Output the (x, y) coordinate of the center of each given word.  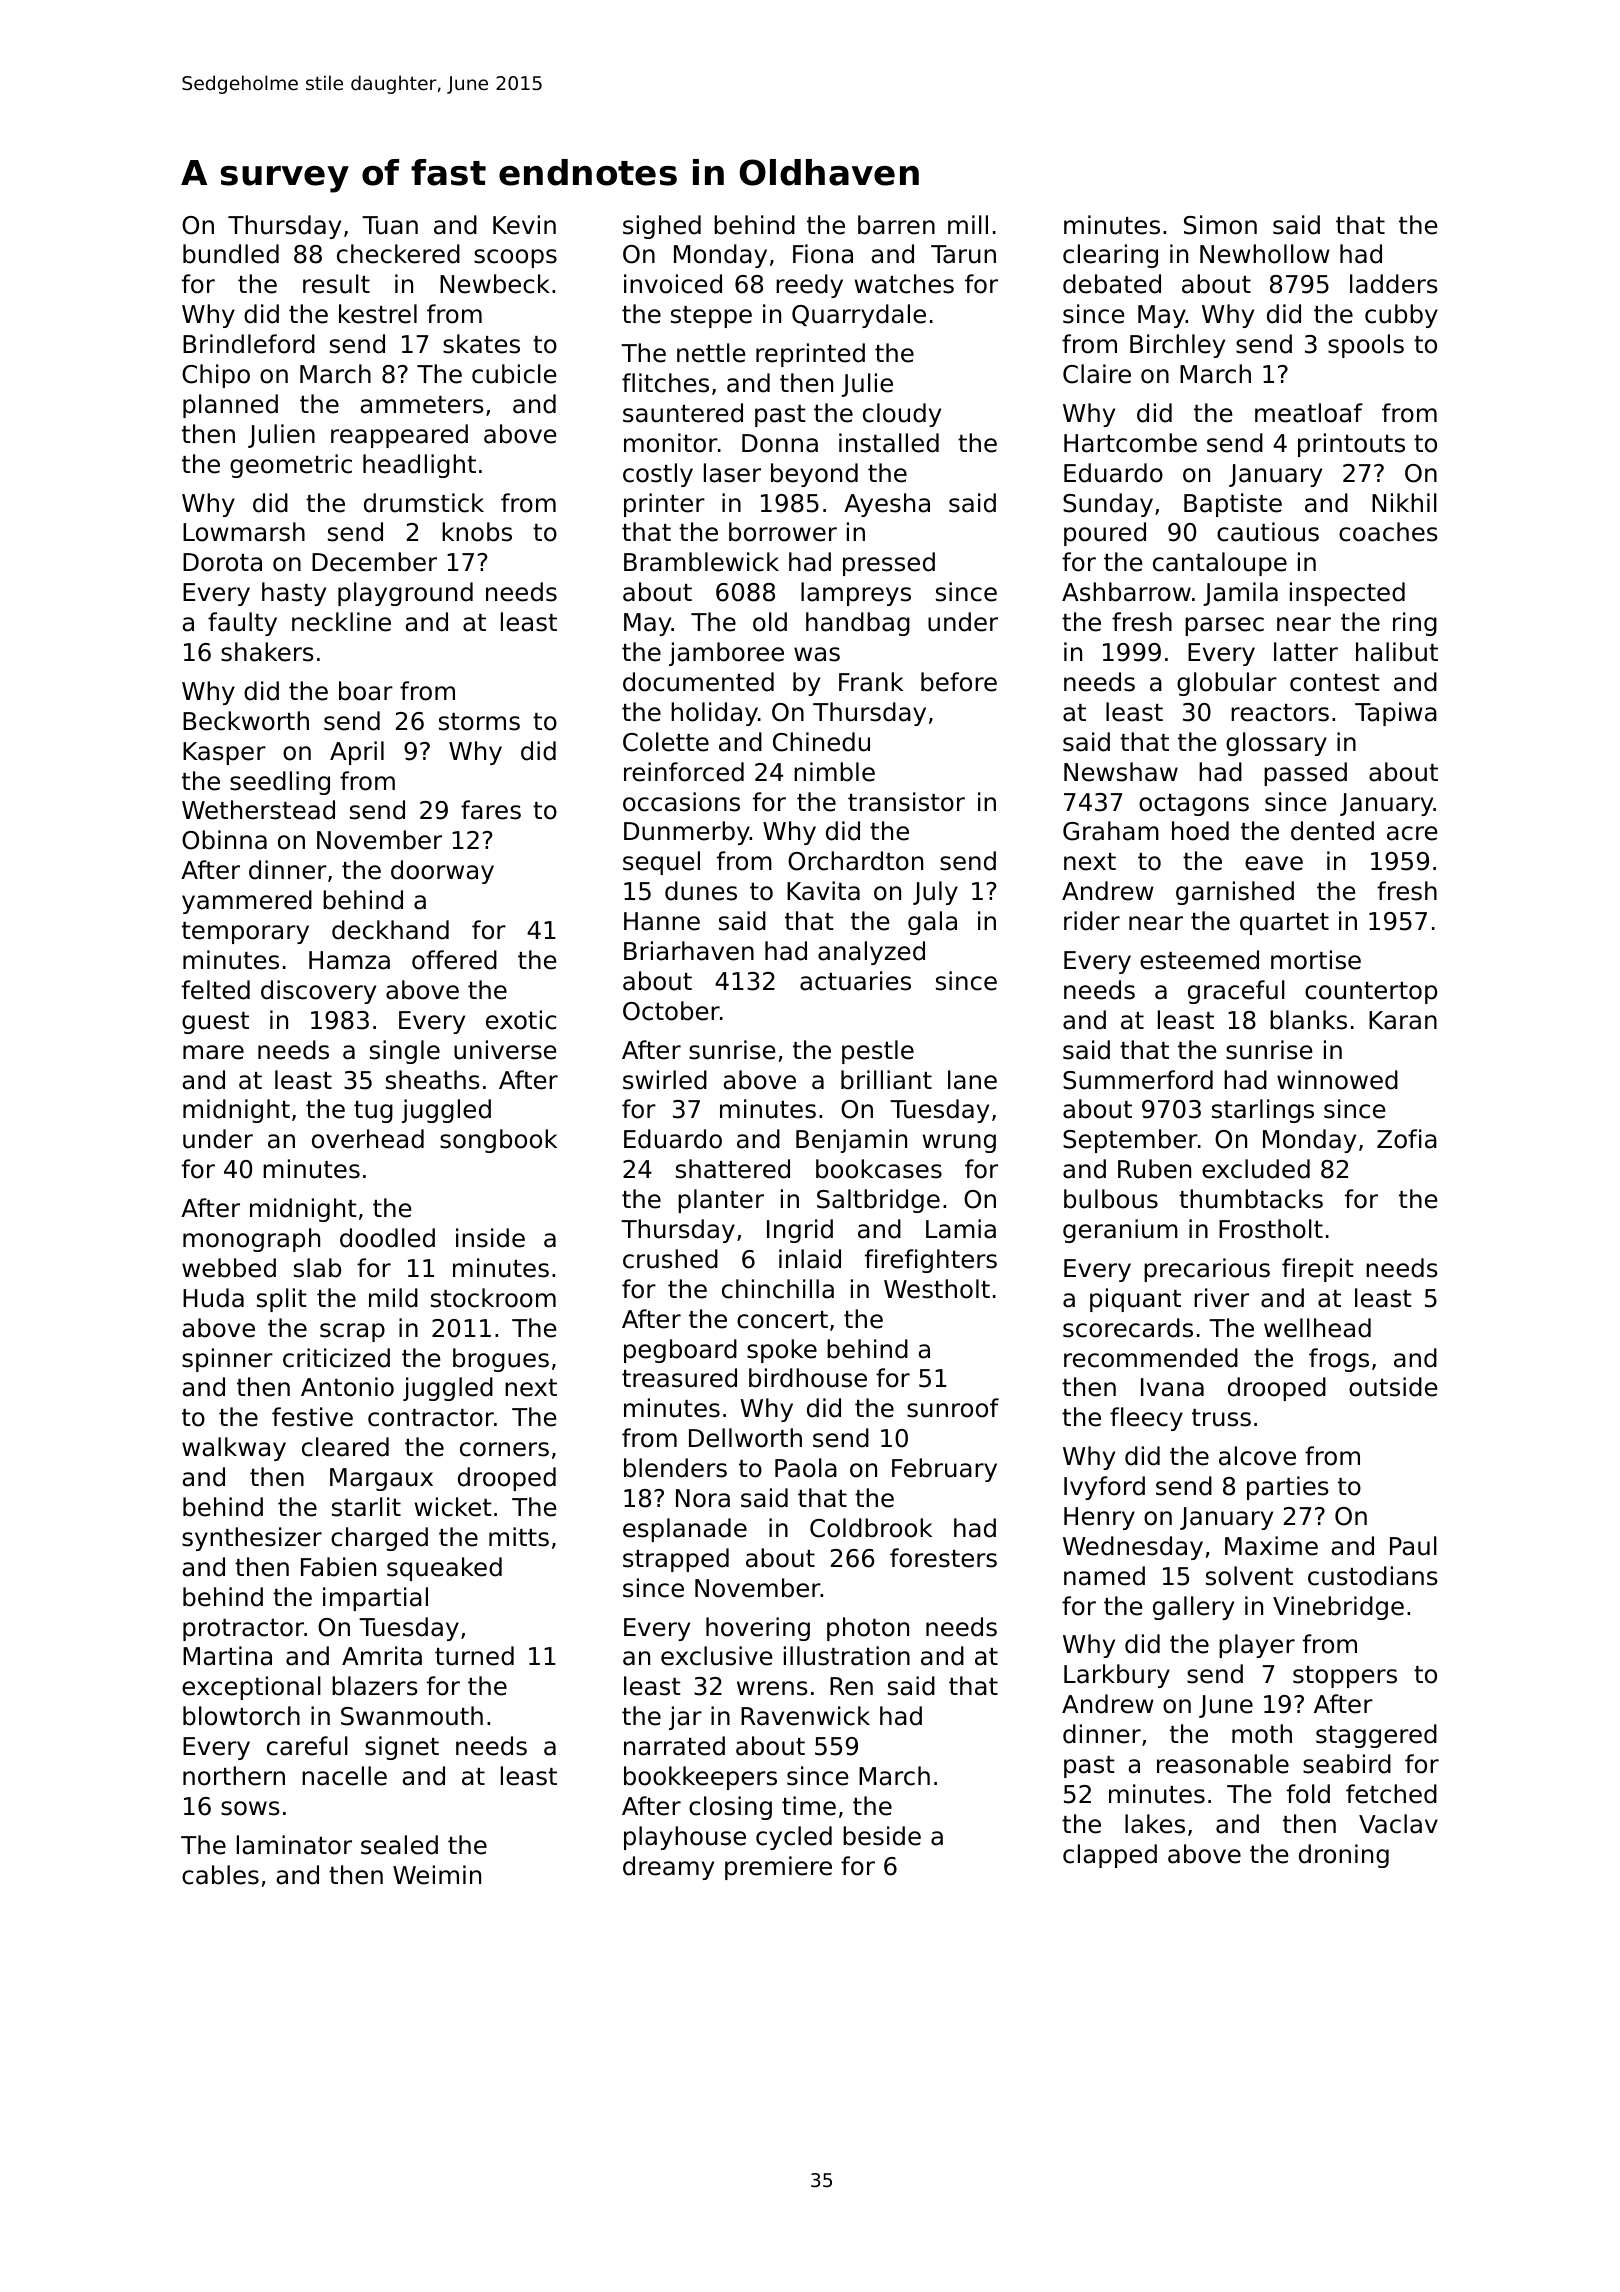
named (1104, 1576)
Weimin (437, 1875)
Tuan (390, 225)
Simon (1220, 225)
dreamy (668, 1868)
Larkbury (1117, 1676)
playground (405, 594)
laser (732, 473)
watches (904, 284)
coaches (1388, 532)
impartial (375, 1599)
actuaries (855, 981)
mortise (1316, 960)
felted (216, 990)
